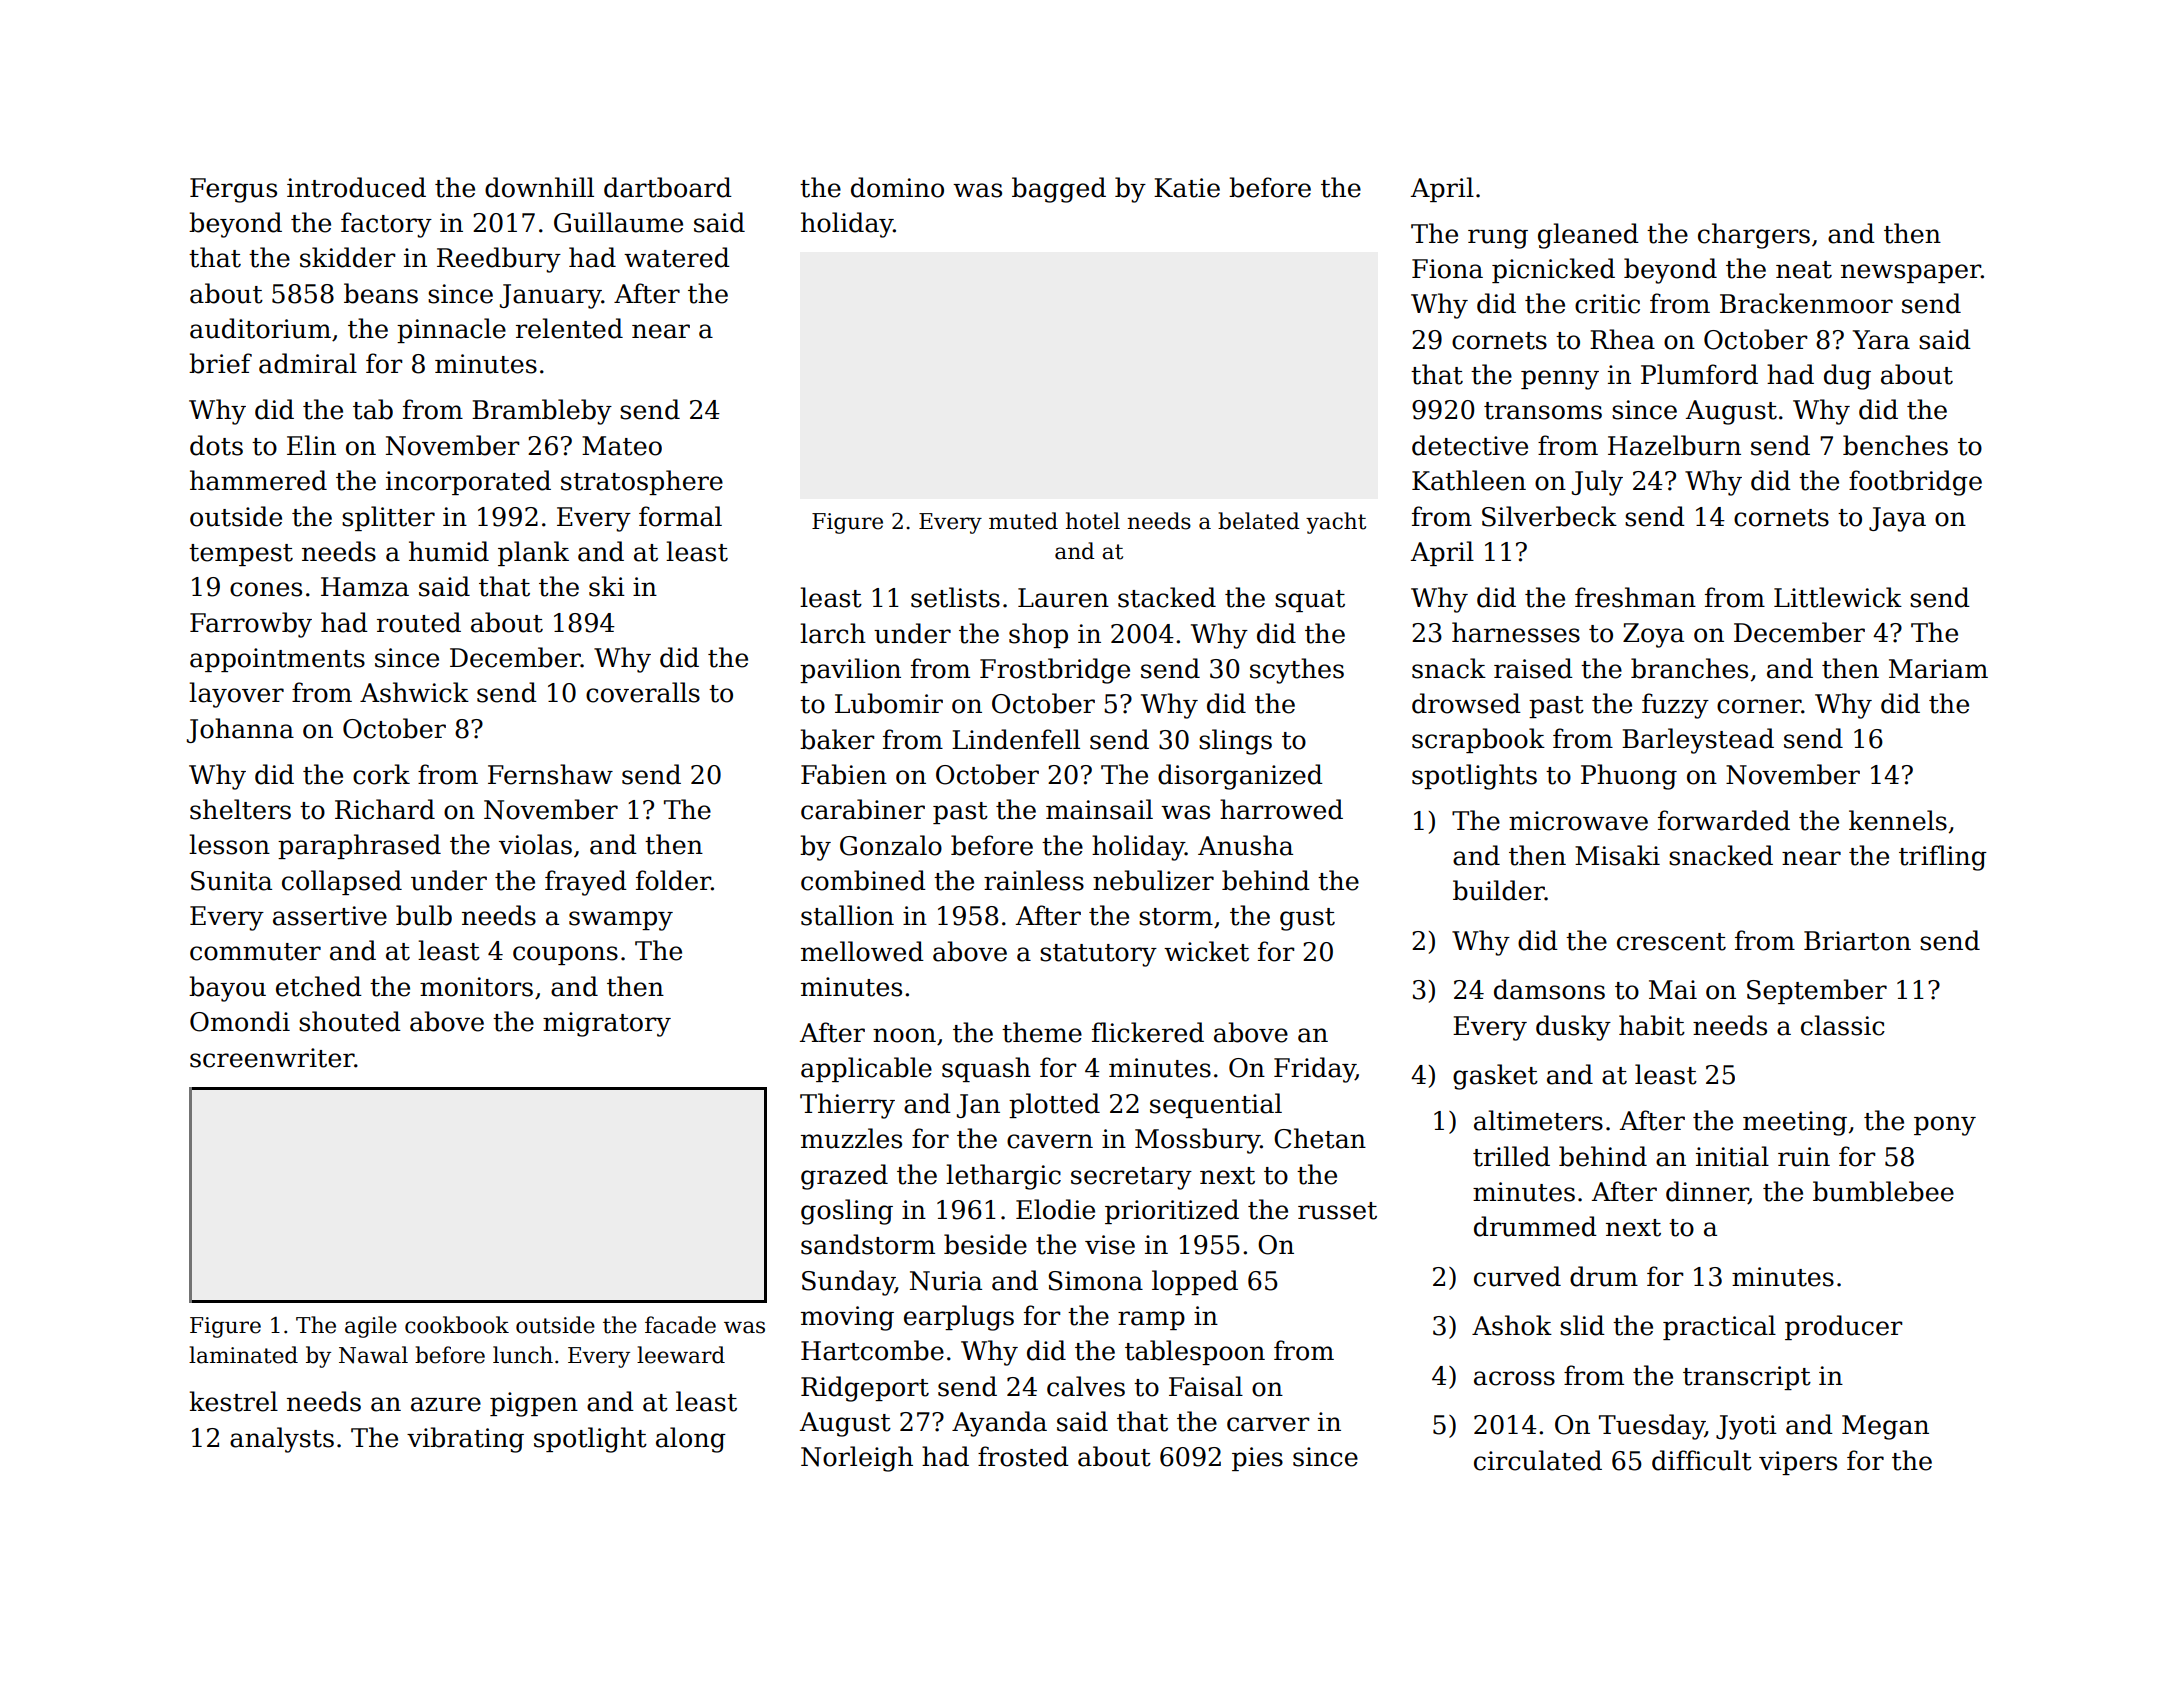 The height and width of the document is (1683, 2178). Describe the element at coordinates (550, 774) in the document. I see `Fernshaw` at that location.
